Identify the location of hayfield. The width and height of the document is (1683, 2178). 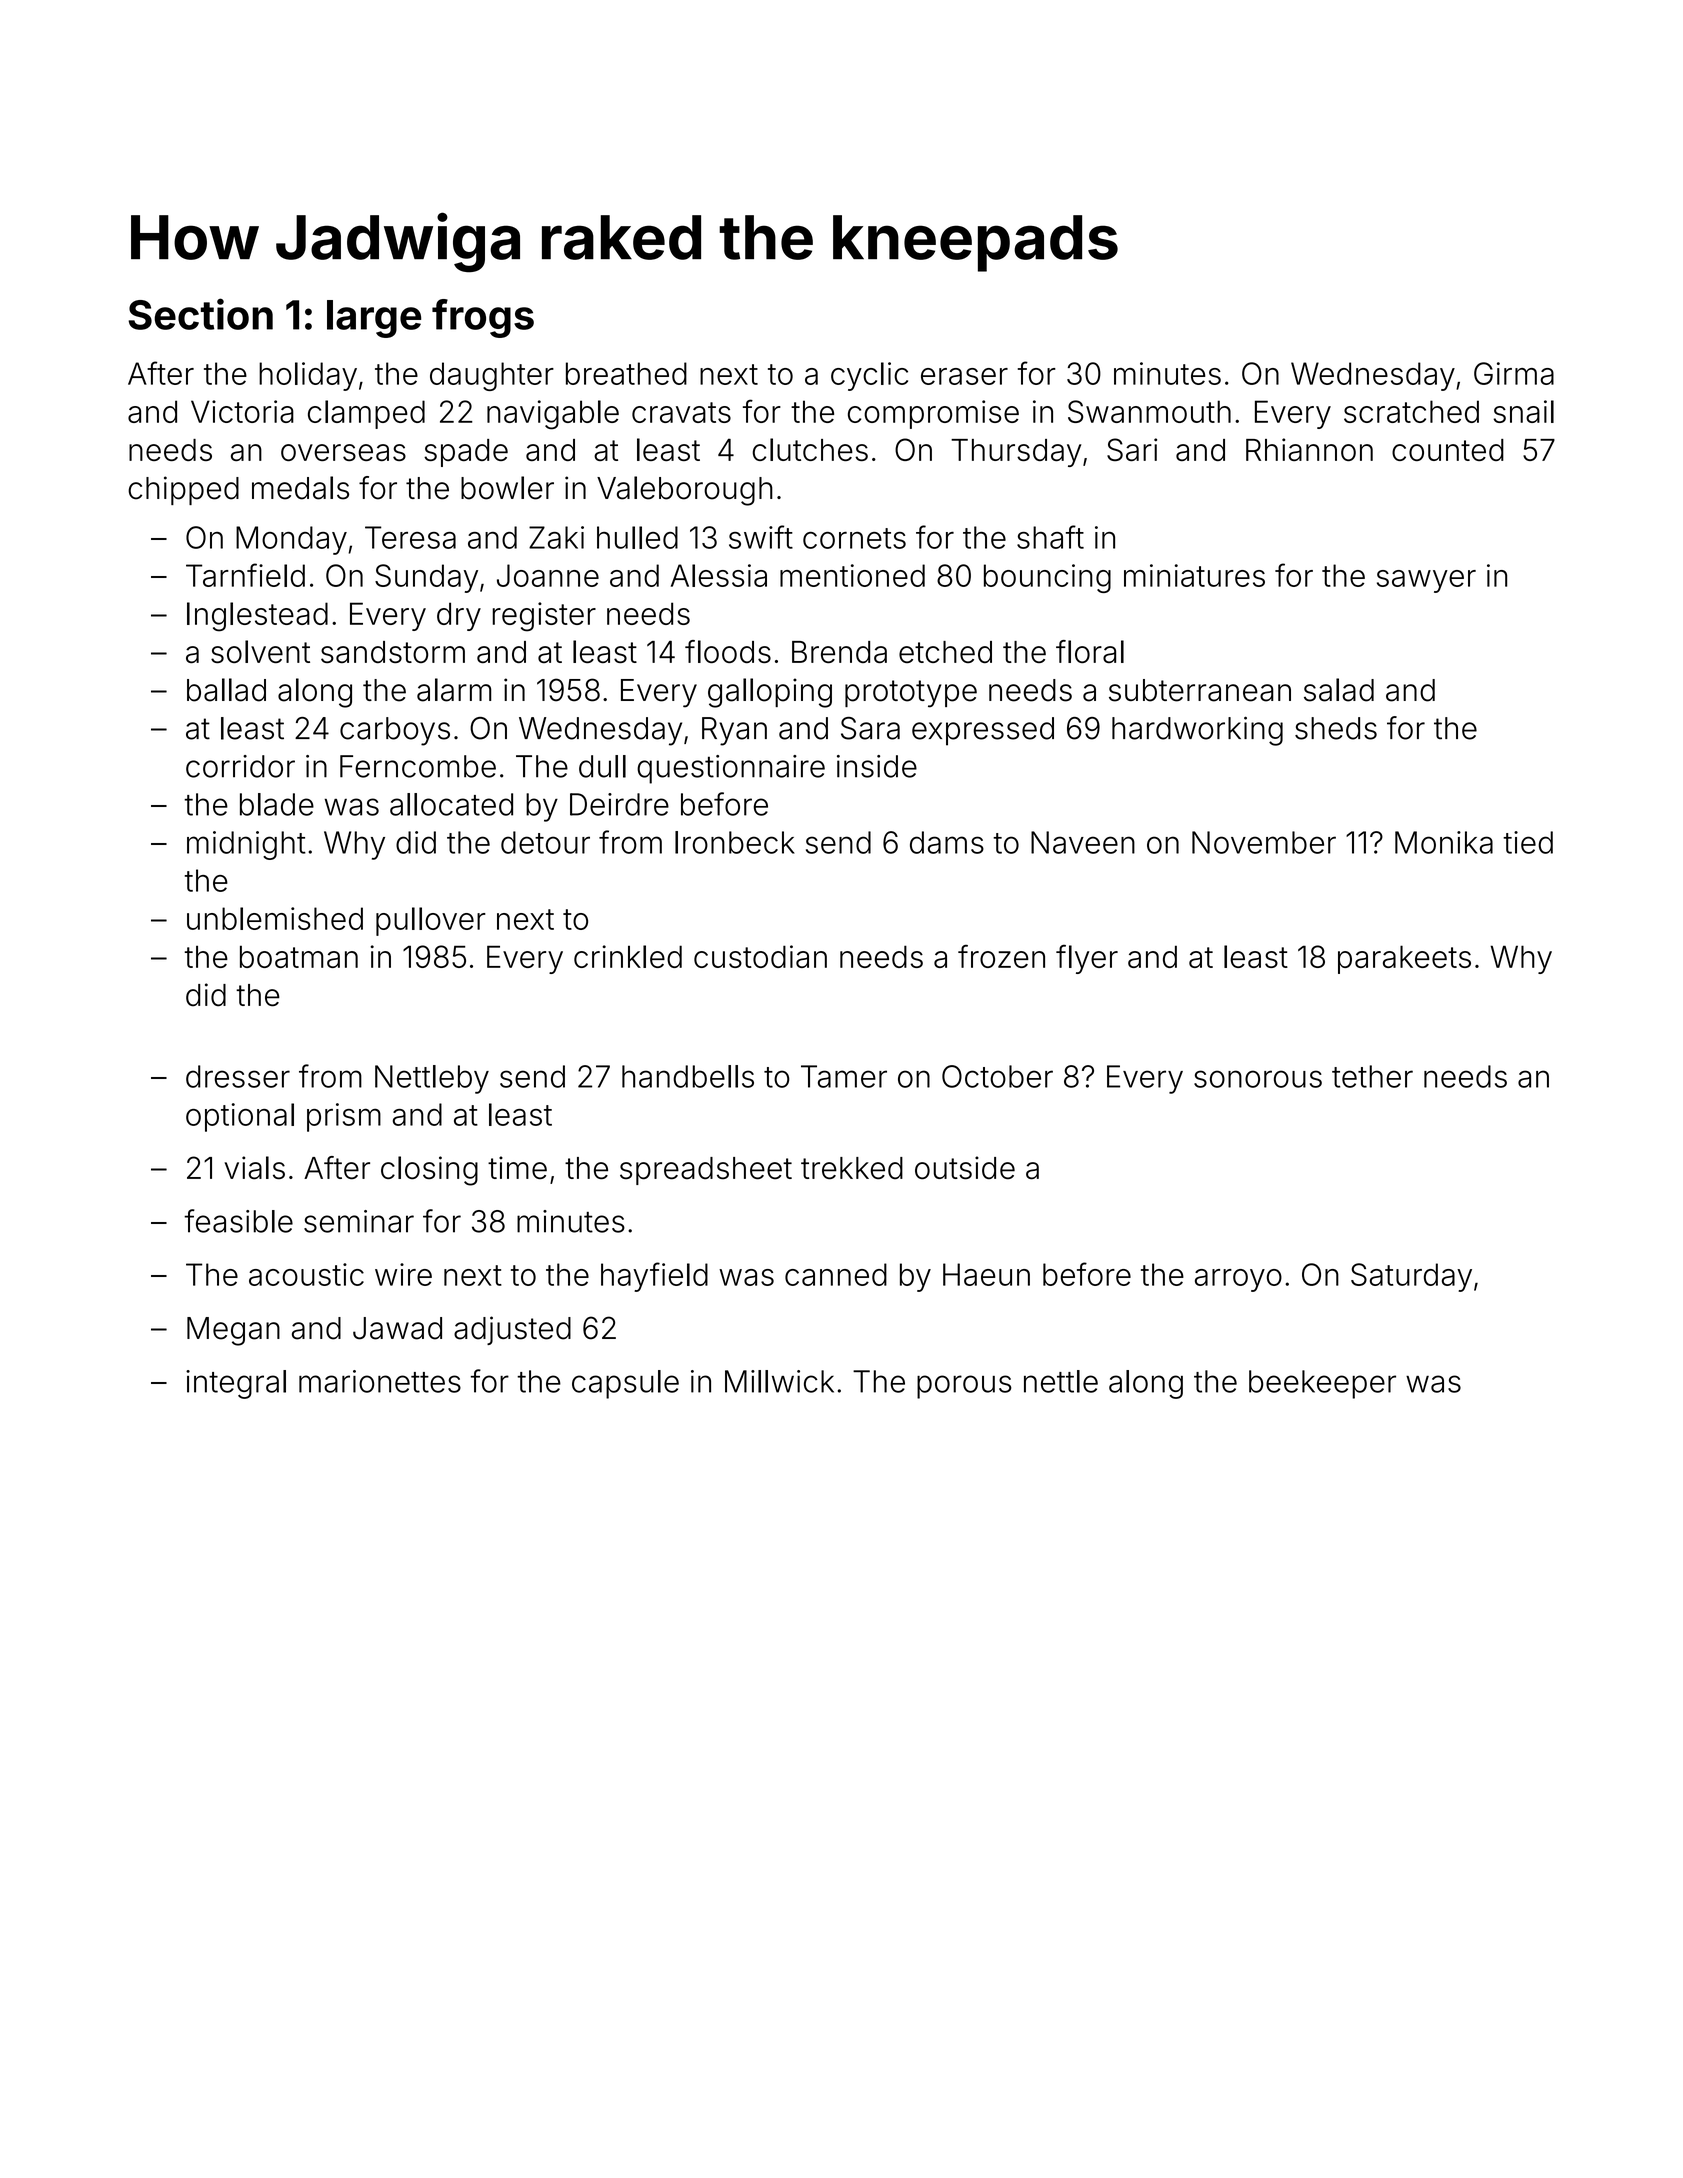
(654, 1277).
